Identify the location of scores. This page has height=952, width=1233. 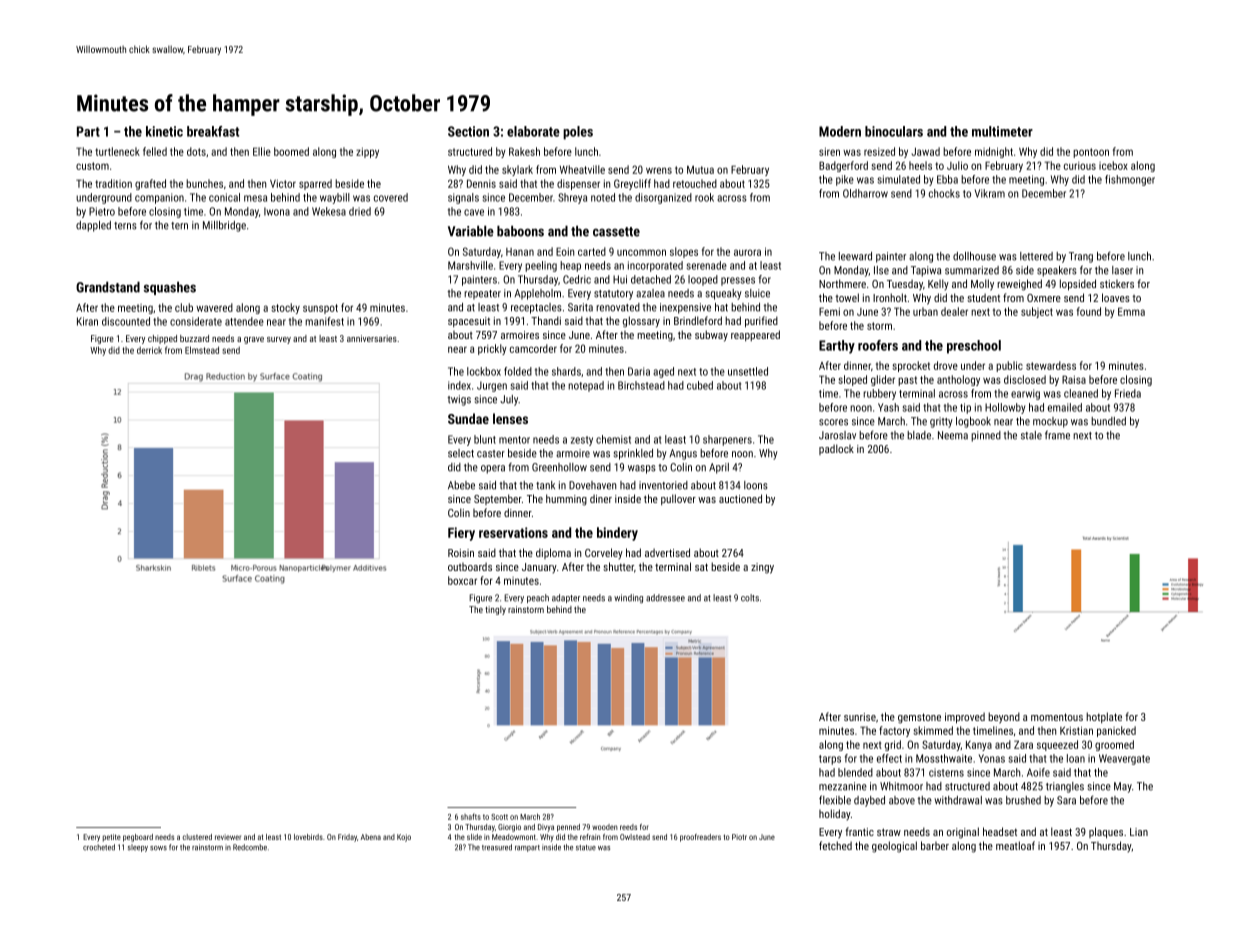
(833, 422).
